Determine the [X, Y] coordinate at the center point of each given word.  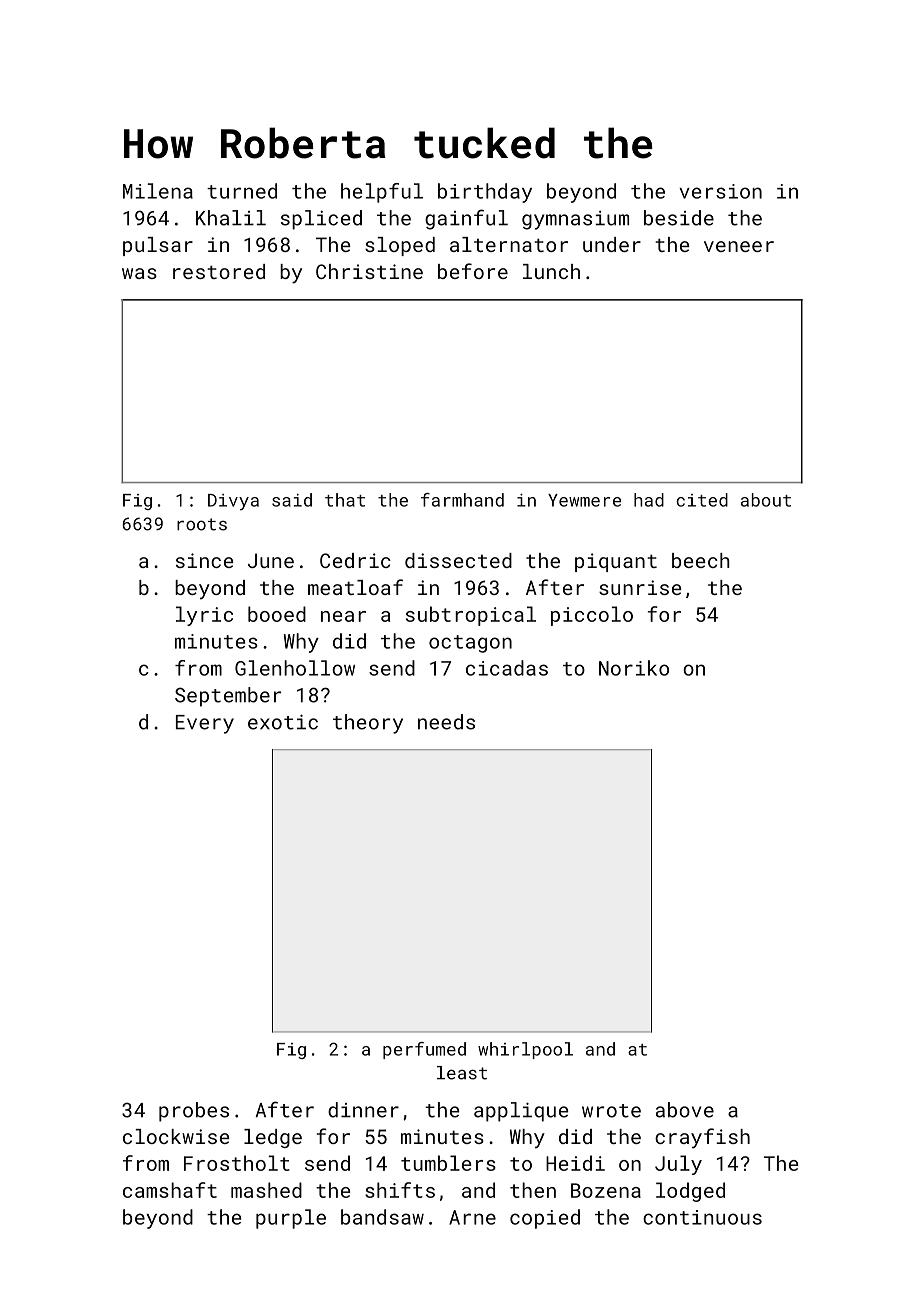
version [720, 191]
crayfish [702, 1138]
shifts [400, 1190]
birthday [485, 193]
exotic [283, 722]
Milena [158, 191]
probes [194, 1112]
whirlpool [525, 1050]
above [685, 1110]
